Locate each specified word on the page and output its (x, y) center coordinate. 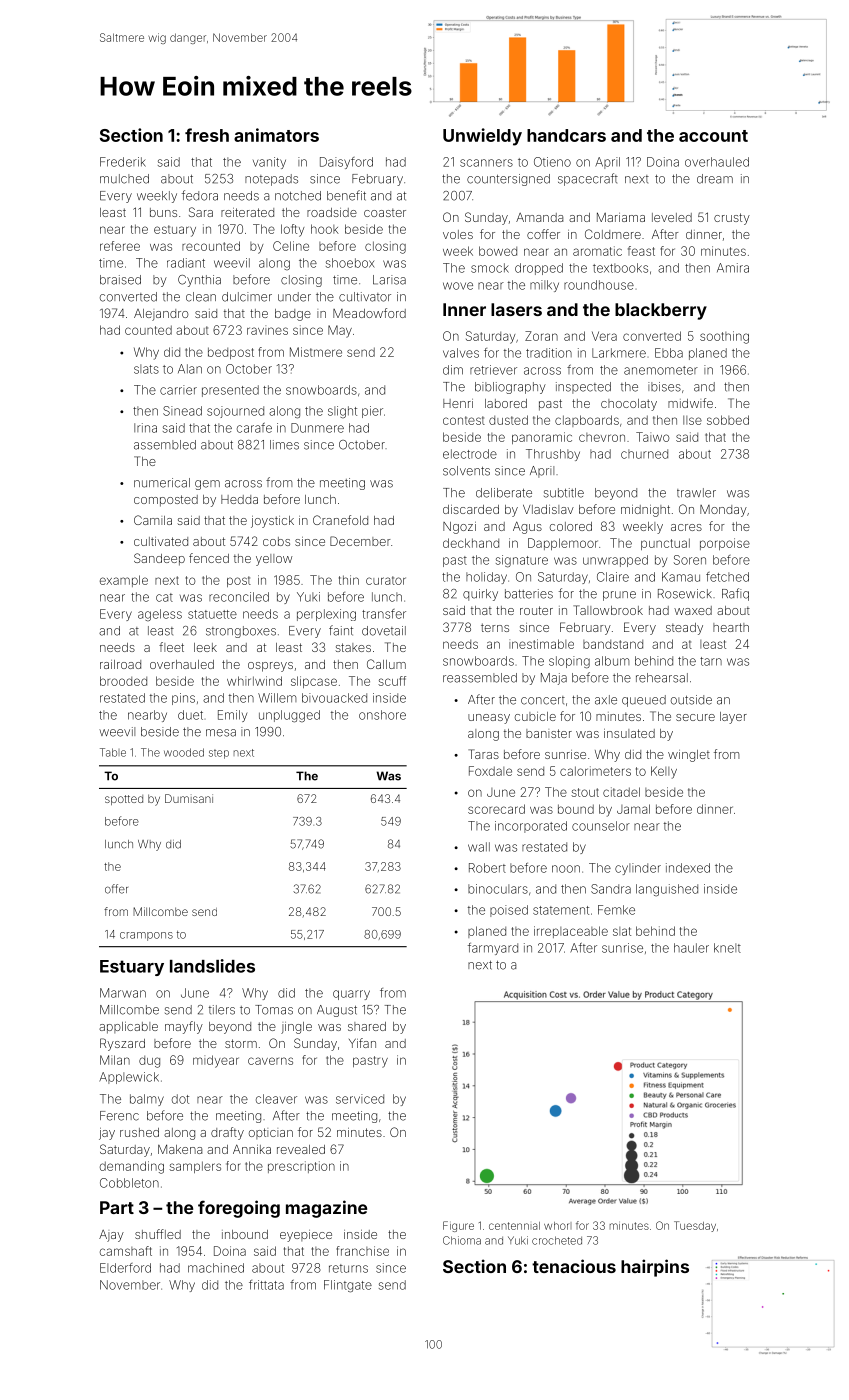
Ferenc (119, 1116)
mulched (124, 179)
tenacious (574, 1266)
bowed (498, 251)
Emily (232, 716)
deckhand (471, 543)
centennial (514, 1226)
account (713, 136)
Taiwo (653, 437)
